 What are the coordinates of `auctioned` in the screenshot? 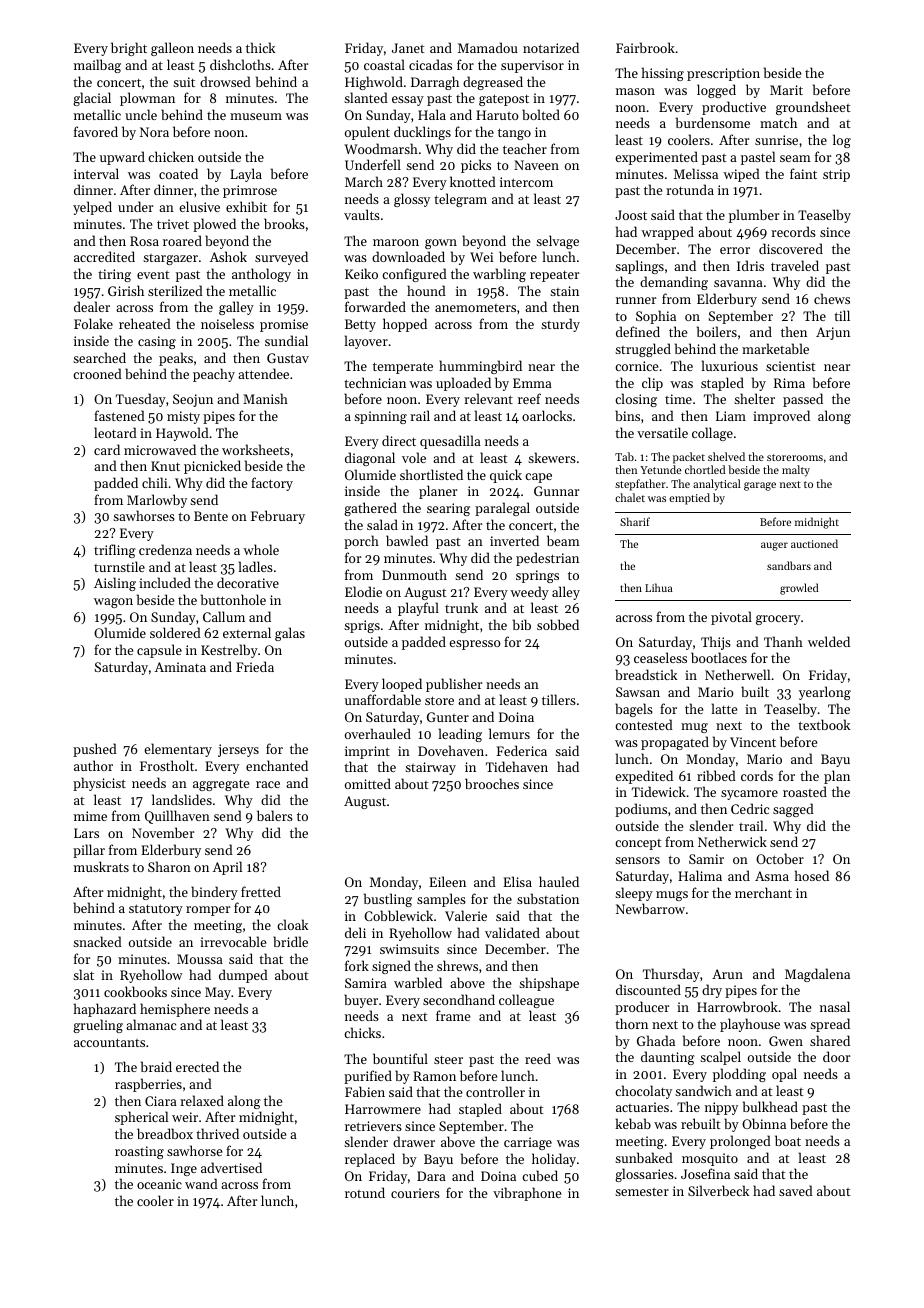 It's located at (814, 543).
